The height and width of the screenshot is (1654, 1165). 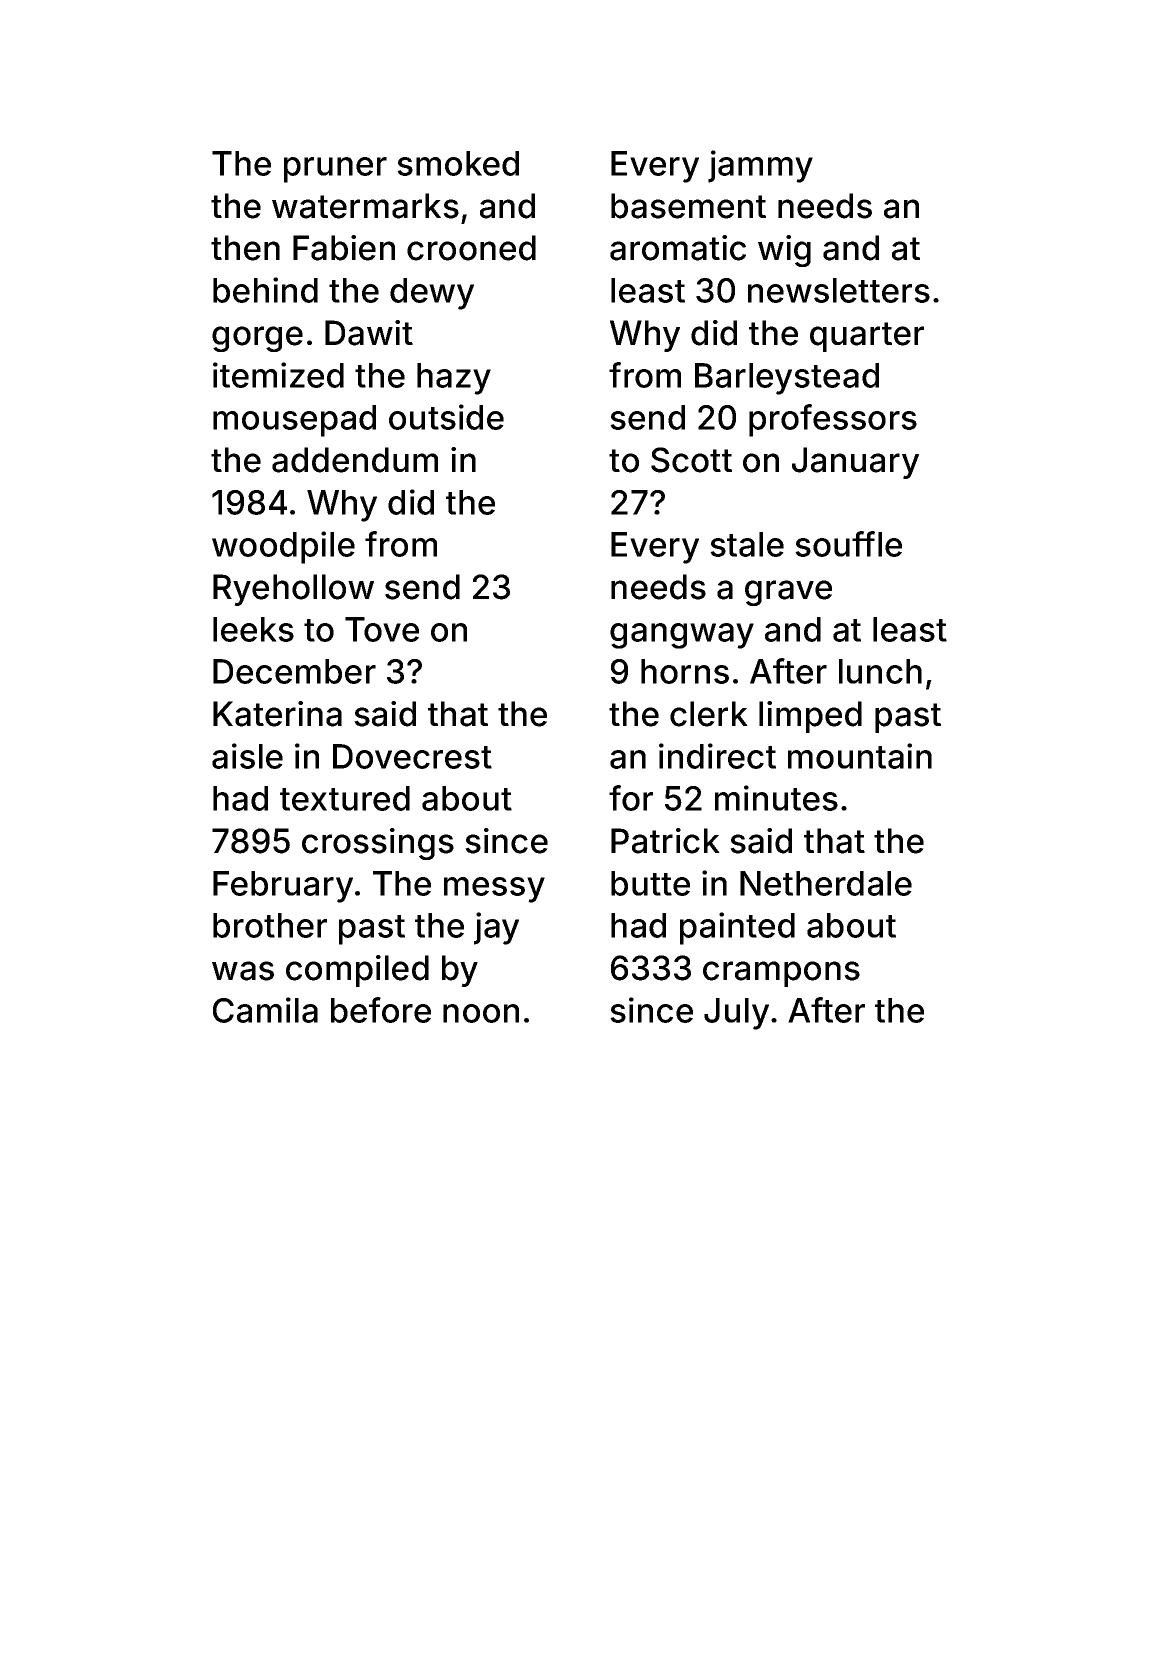 I want to click on crampons, so click(x=781, y=974).
